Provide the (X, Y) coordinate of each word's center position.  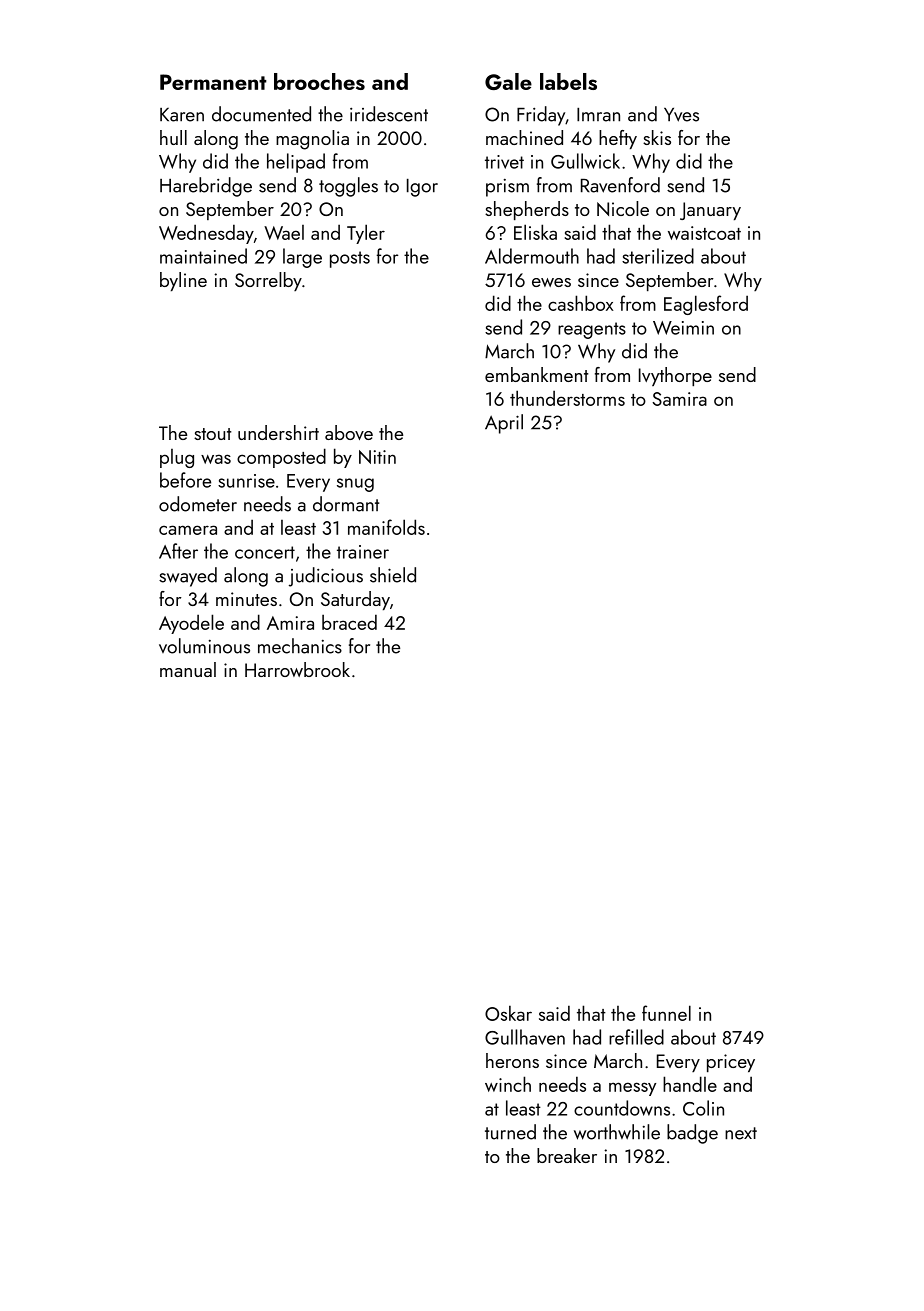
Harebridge (206, 187)
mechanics (300, 646)
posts (350, 259)
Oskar (508, 1013)
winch (508, 1084)
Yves (681, 115)
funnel (666, 1013)
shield (393, 575)
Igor (422, 188)
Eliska (535, 232)
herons (512, 1060)
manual (188, 669)
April (504, 424)
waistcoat (704, 233)
